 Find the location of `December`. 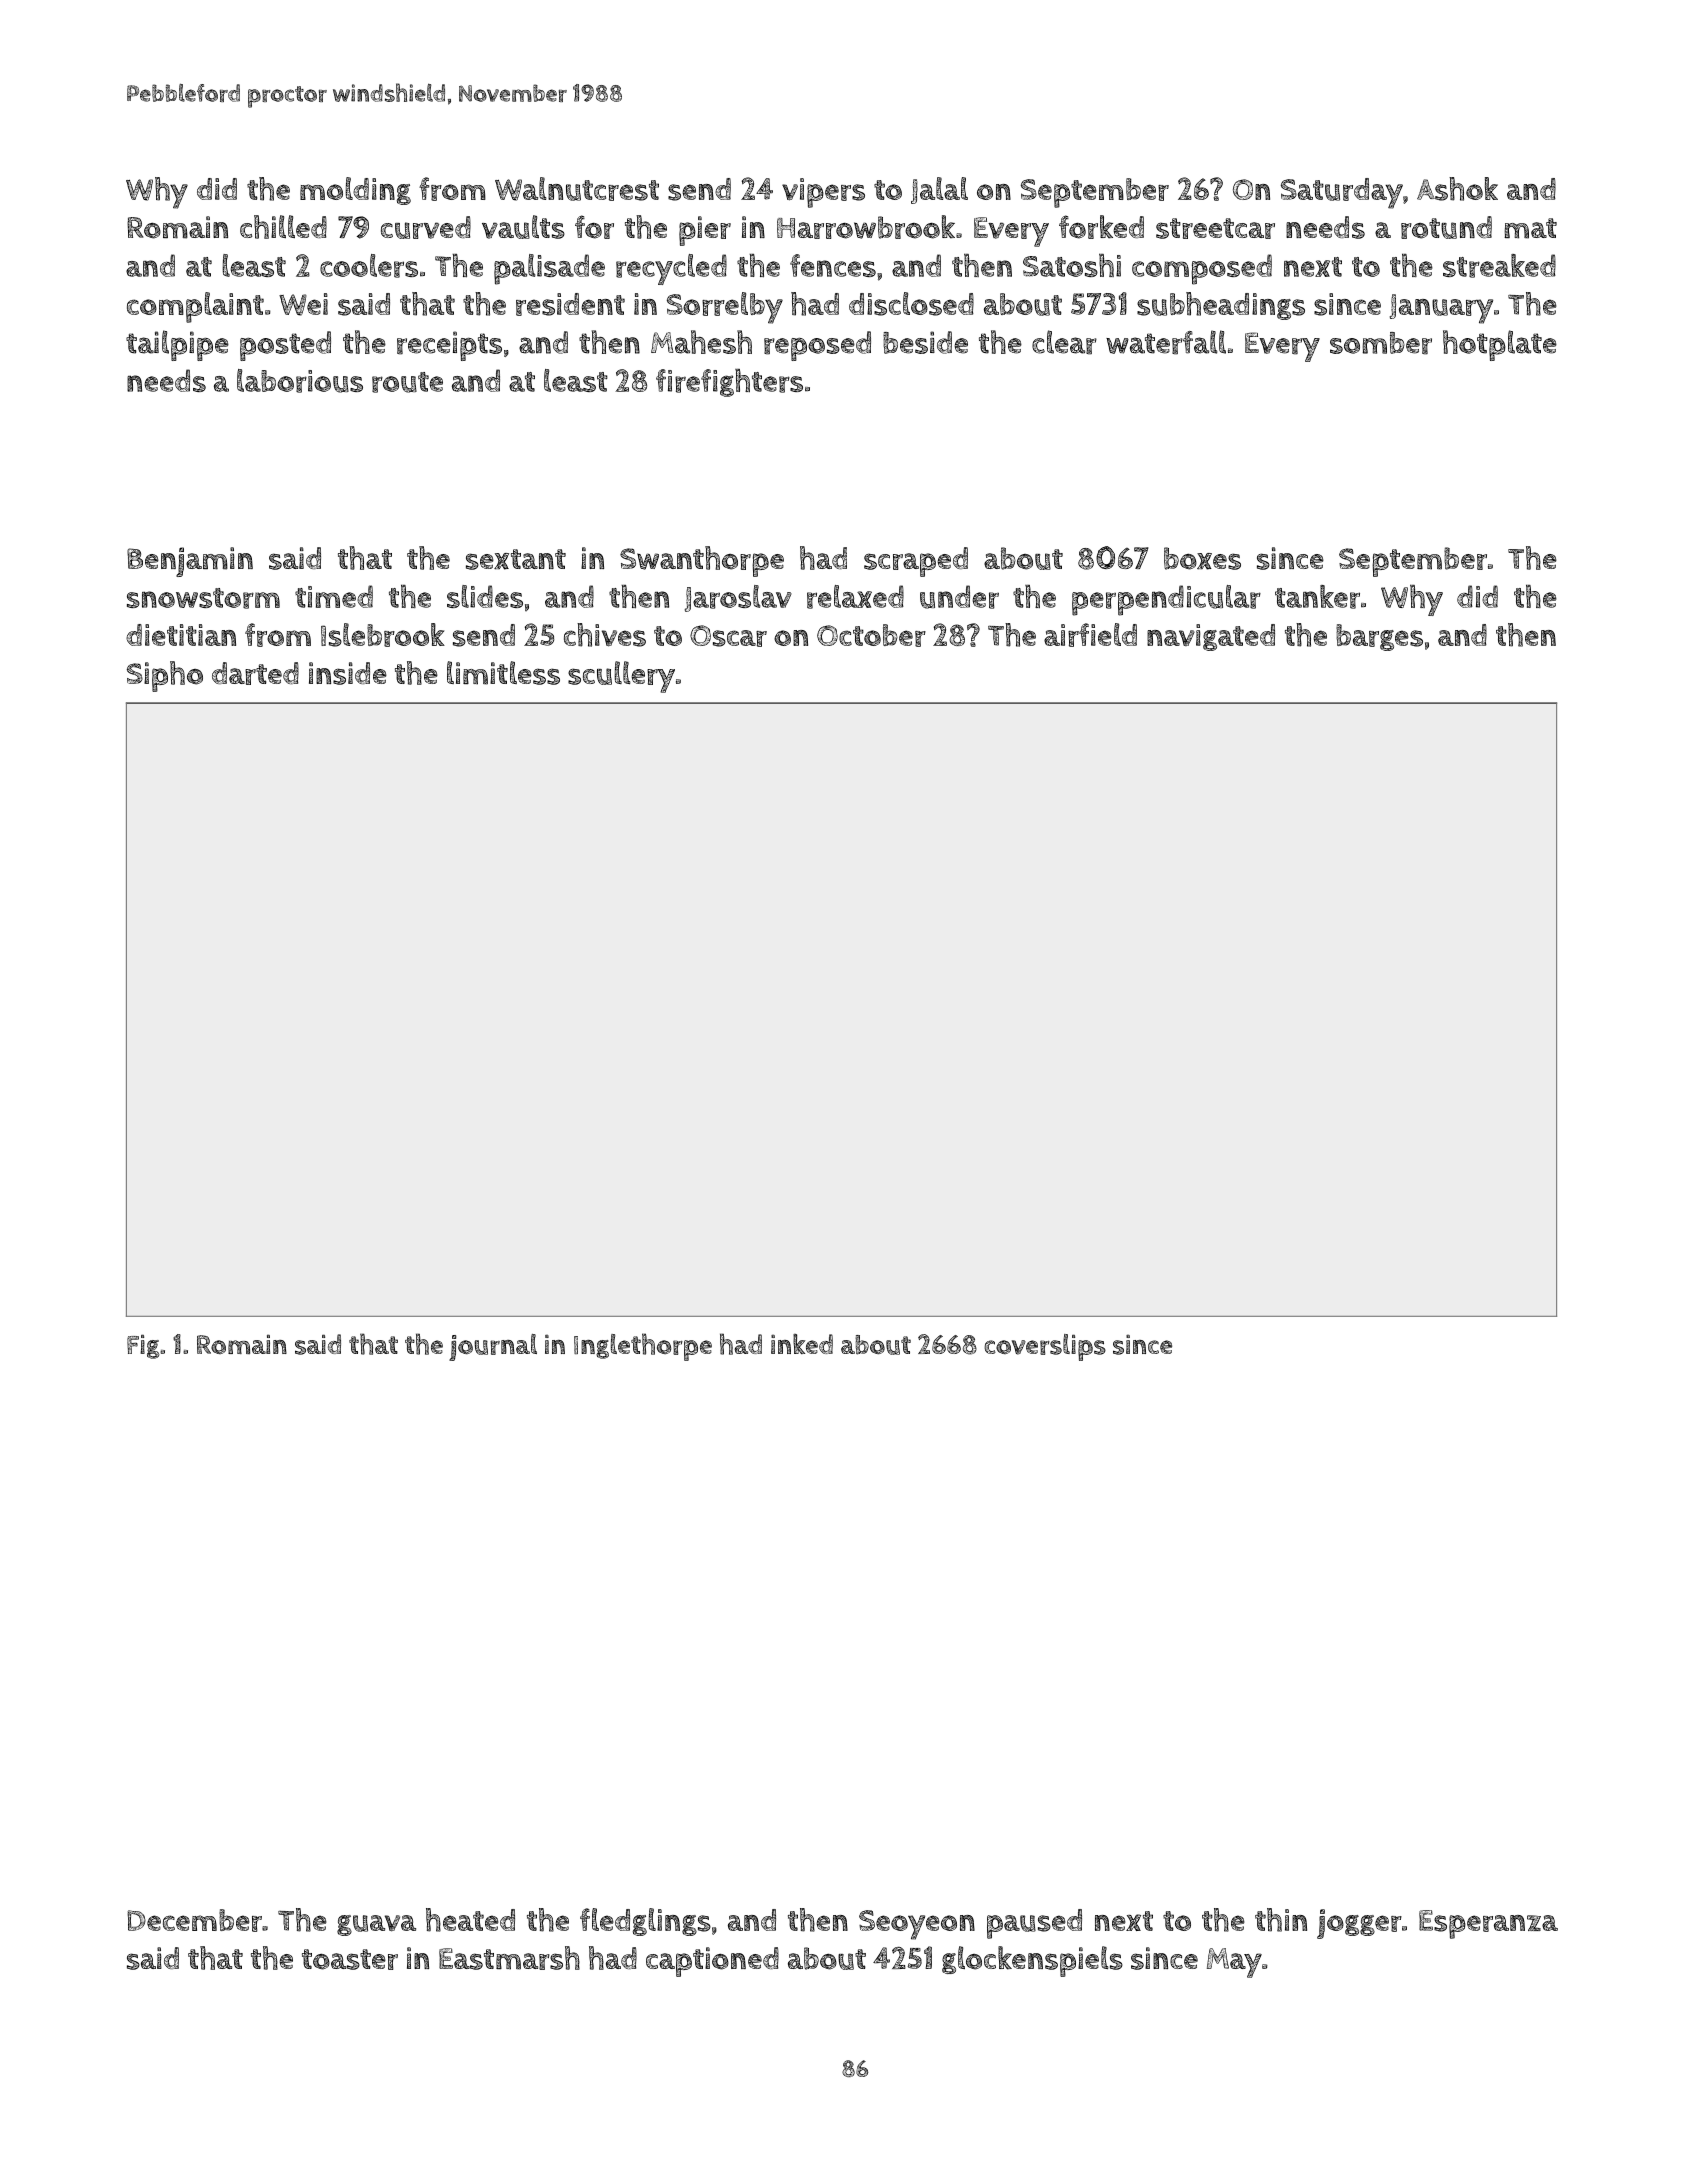

December is located at coordinates (194, 1920).
